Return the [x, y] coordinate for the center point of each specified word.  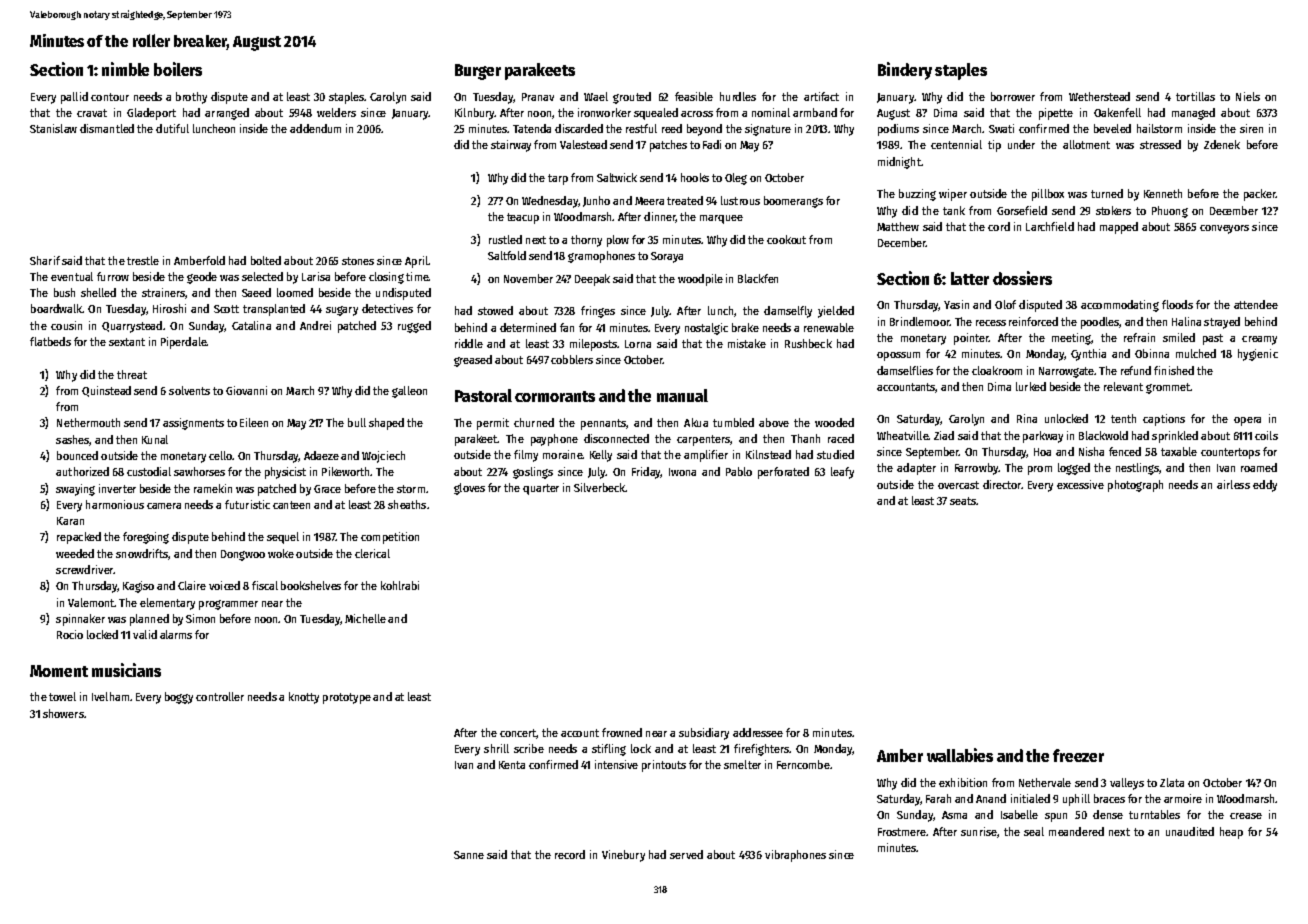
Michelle [365, 618]
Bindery [905, 71]
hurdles [738, 96]
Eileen [254, 422]
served [686, 854]
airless [1233, 484]
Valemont [91, 602]
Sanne [469, 855]
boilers [178, 69]
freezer [1078, 755]
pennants [603, 424]
